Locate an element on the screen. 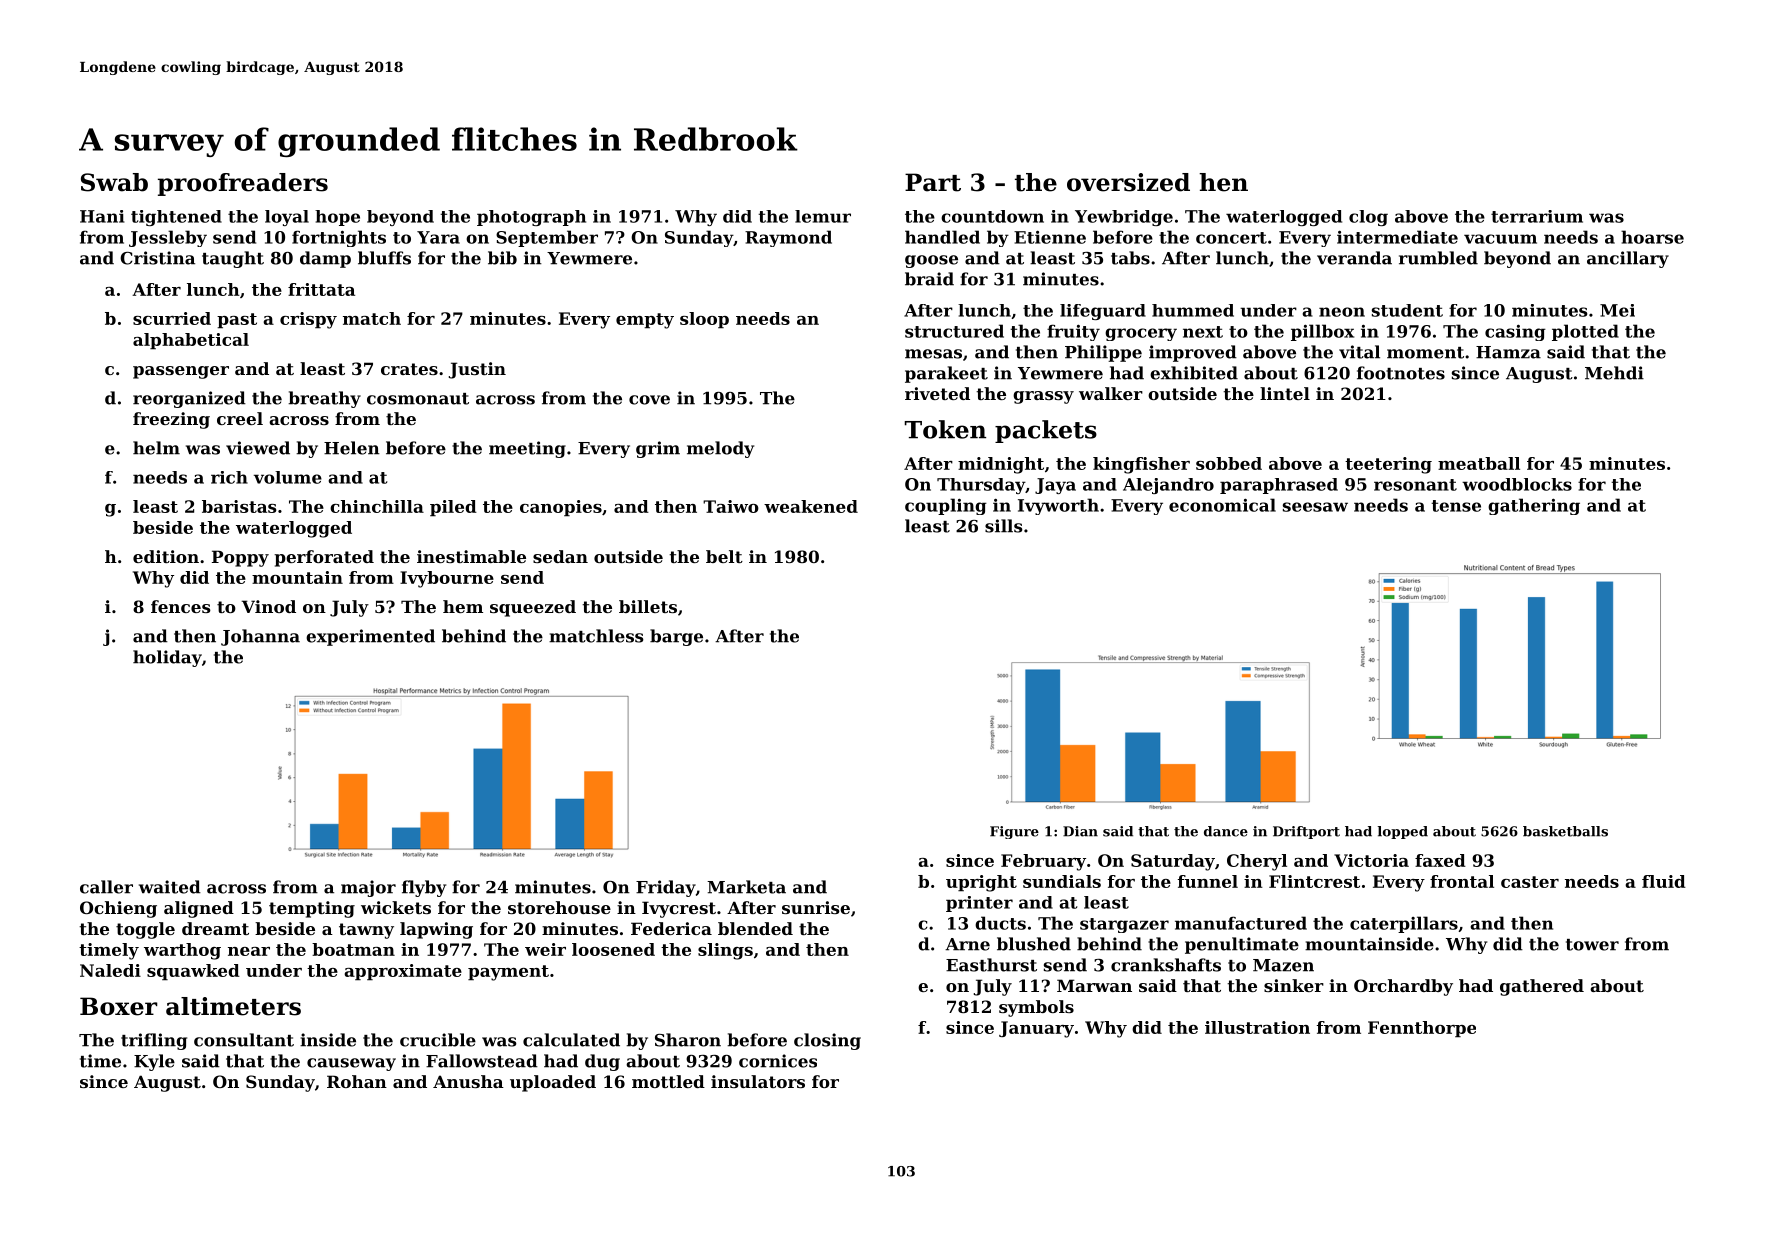  holiday is located at coordinates (167, 658).
